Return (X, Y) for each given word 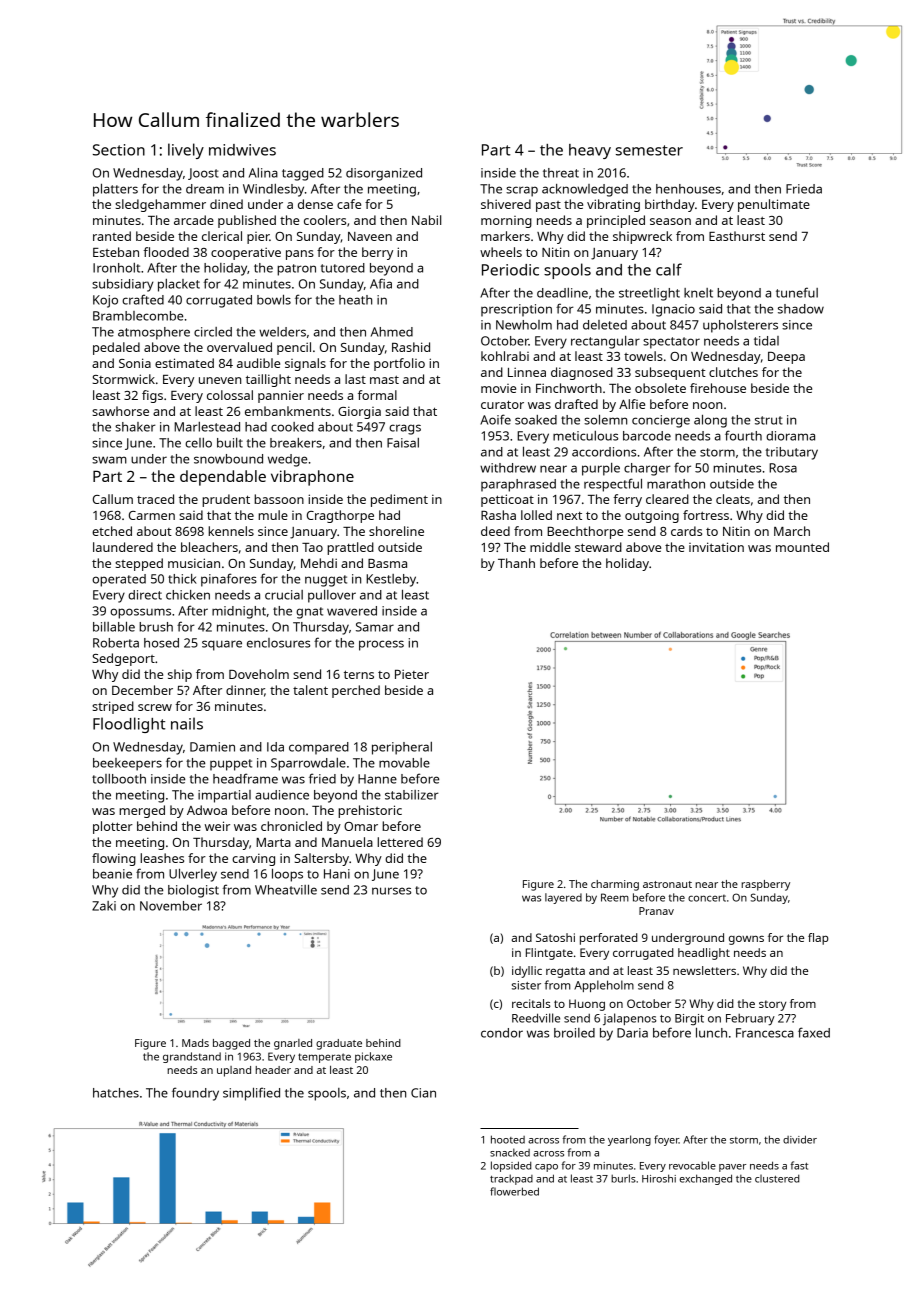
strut (769, 420)
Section (119, 150)
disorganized (384, 174)
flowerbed (514, 1191)
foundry (195, 1094)
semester (649, 150)
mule (273, 515)
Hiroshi (659, 1178)
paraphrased (518, 485)
